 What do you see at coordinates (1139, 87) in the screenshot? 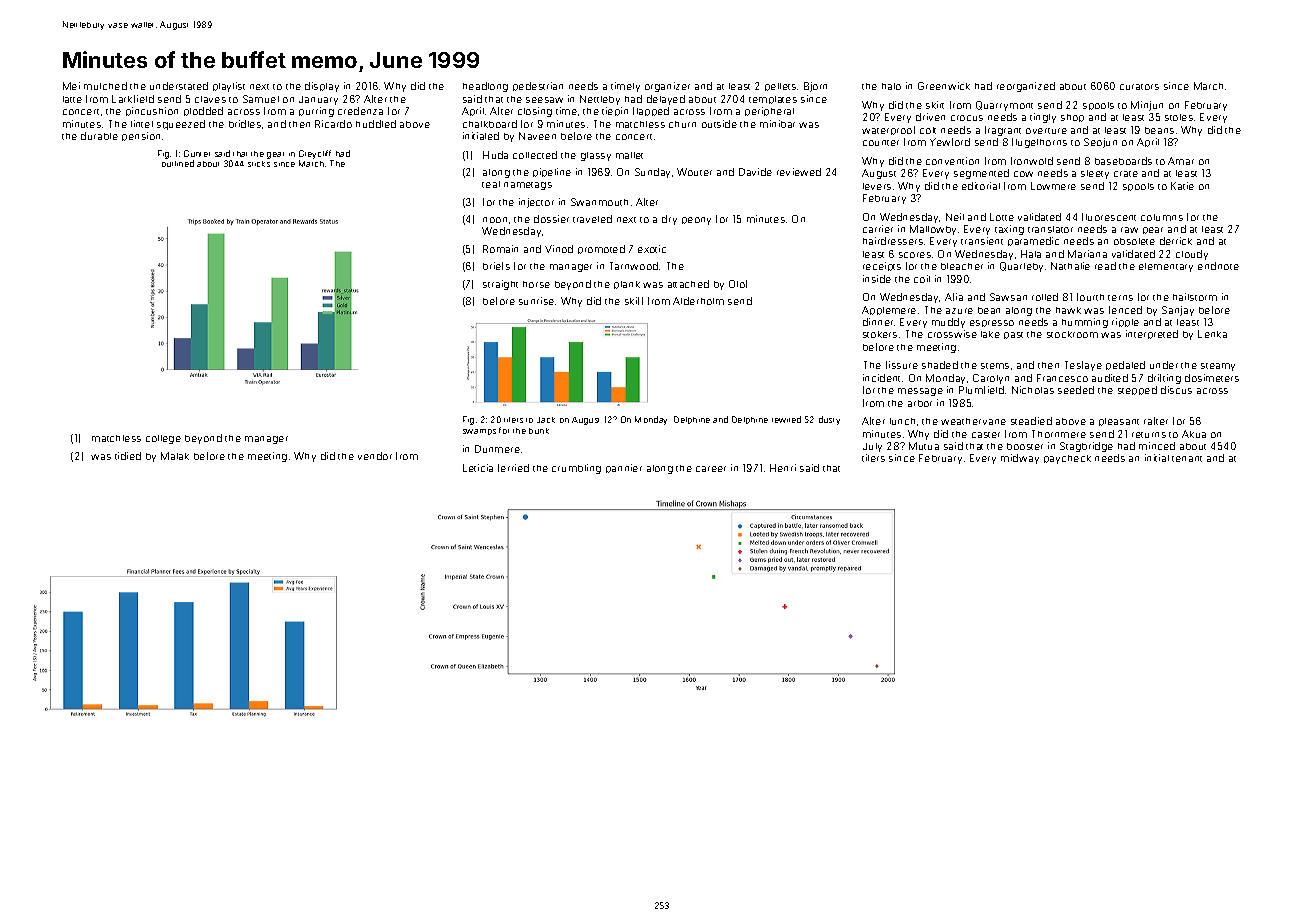
I see `curators` at bounding box center [1139, 87].
